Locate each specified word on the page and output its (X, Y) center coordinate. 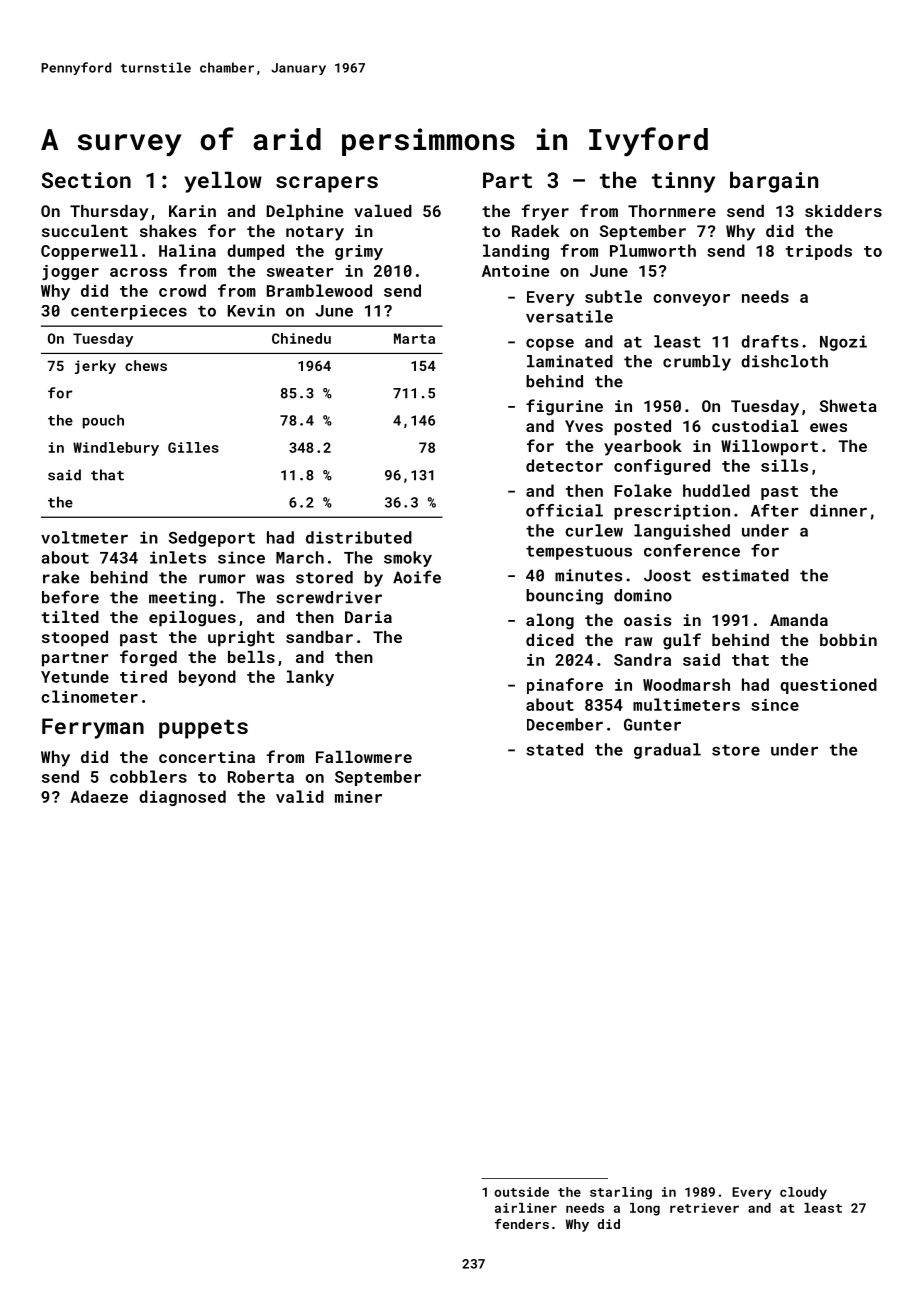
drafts (769, 341)
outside (521, 1192)
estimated (745, 575)
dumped (255, 252)
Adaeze (99, 796)
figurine (564, 407)
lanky (310, 678)
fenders (522, 1224)
